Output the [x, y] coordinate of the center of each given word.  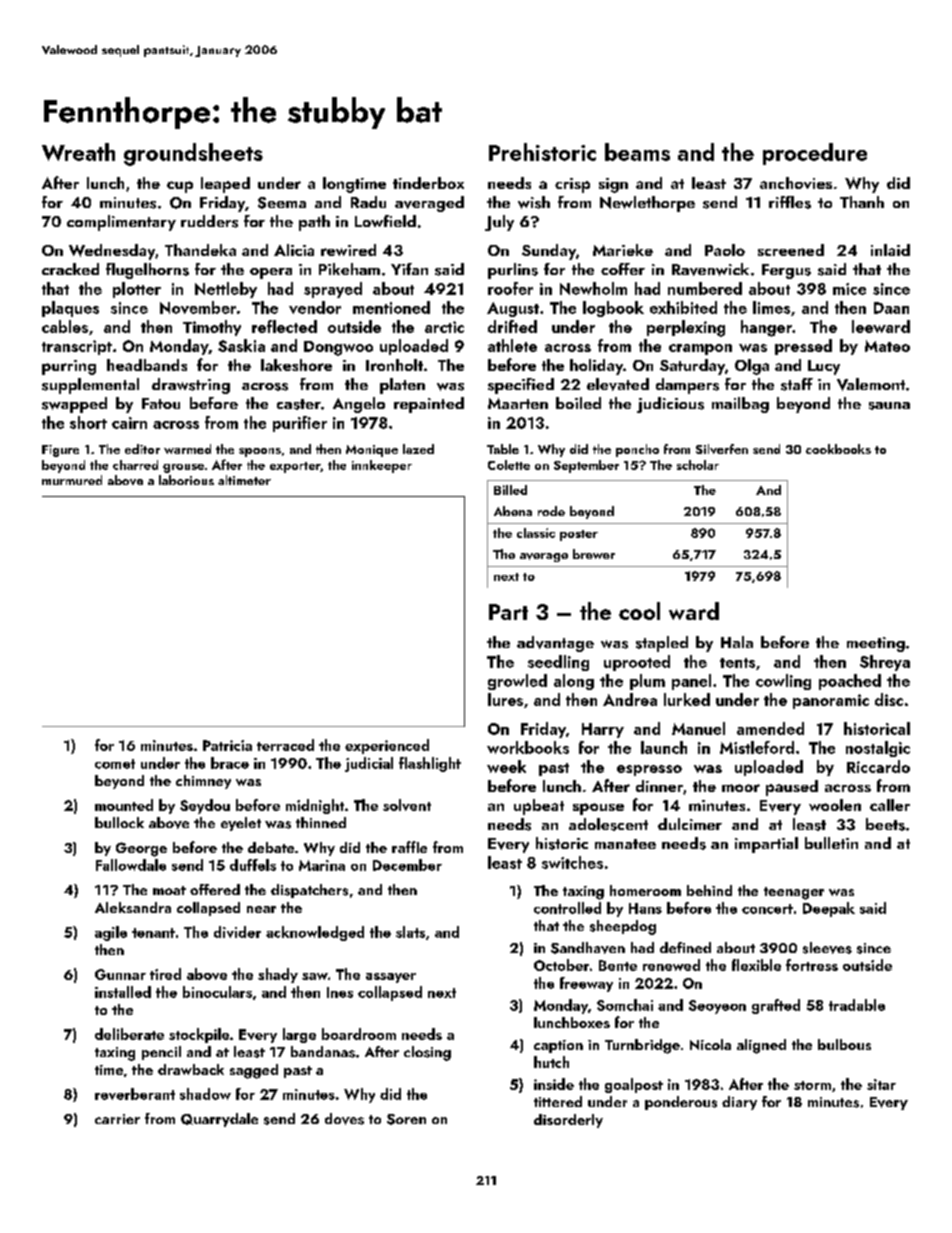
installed [123, 992]
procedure [815, 154]
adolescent [608, 824]
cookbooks [838, 449]
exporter [295, 467]
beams [637, 152]
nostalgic [878, 749]
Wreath [78, 152]
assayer [391, 978]
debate [271, 847]
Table [503, 449]
